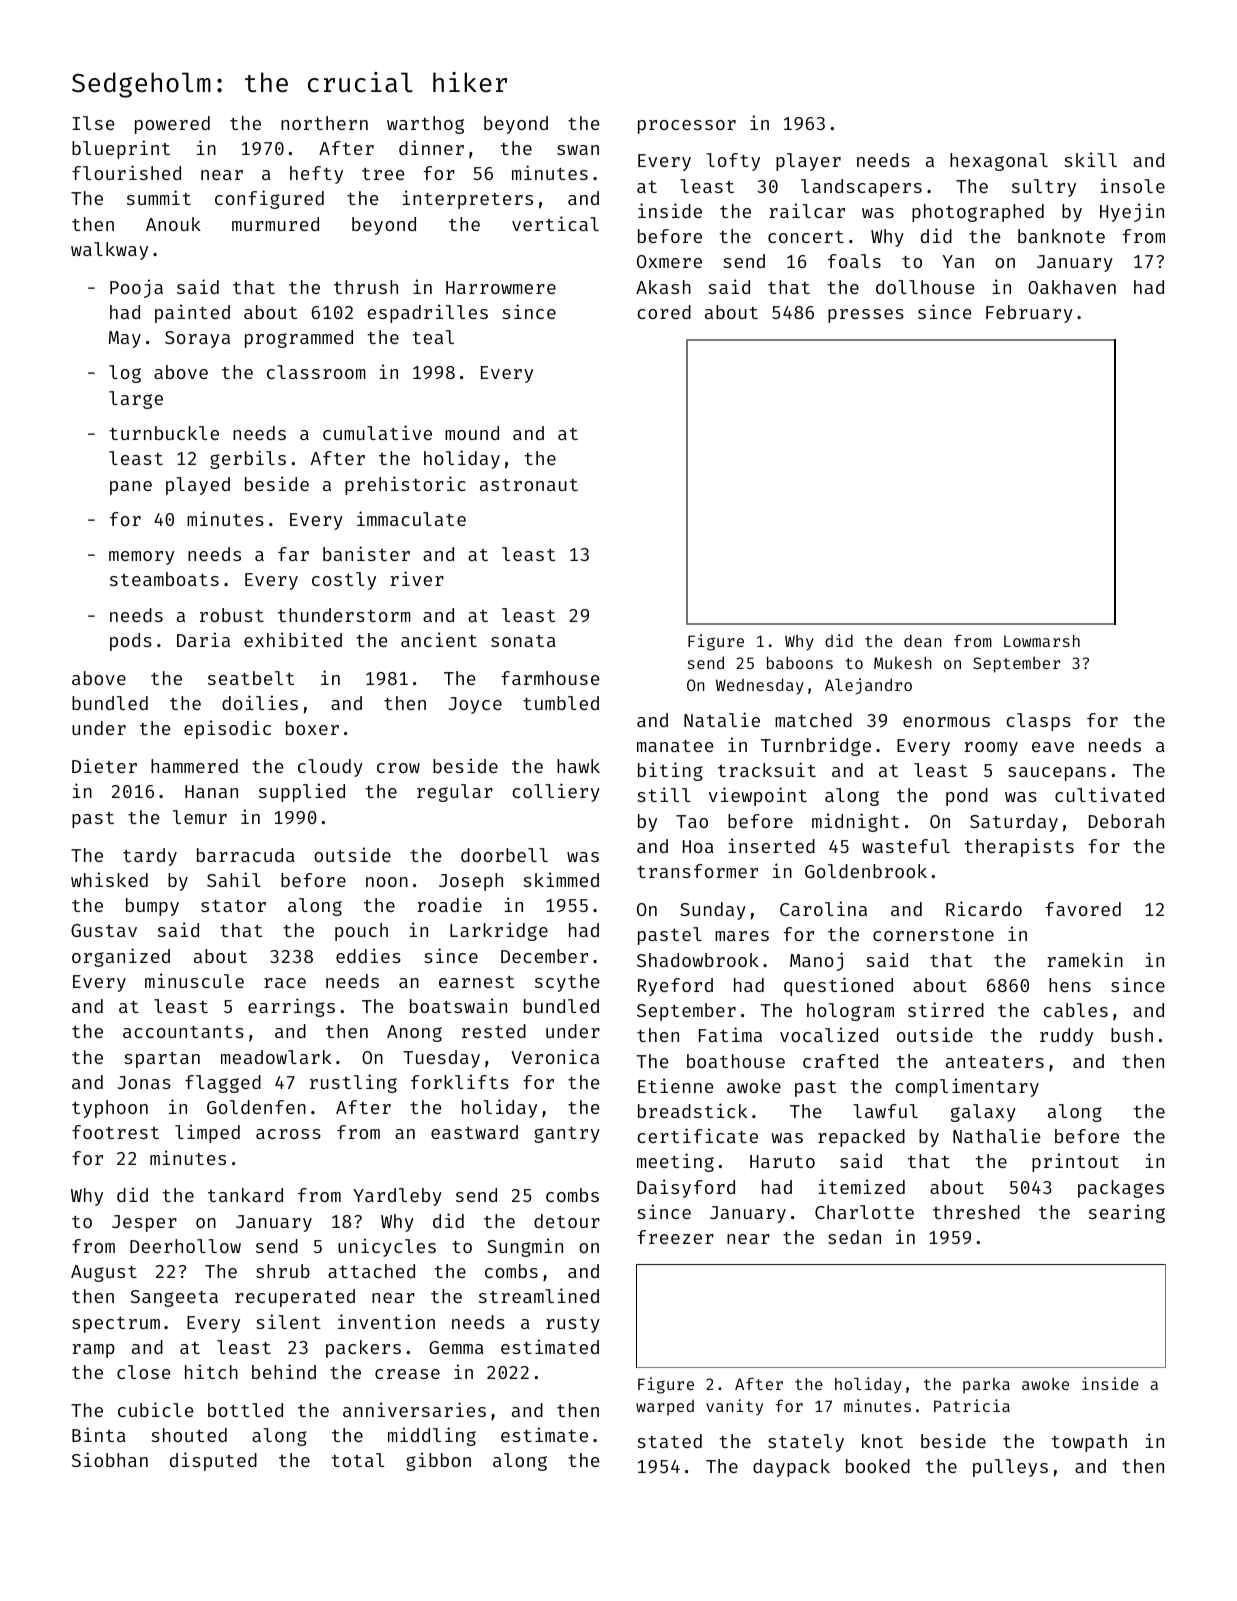 This page has height=1601, width=1237. I want to click on Deborah, so click(1126, 821).
